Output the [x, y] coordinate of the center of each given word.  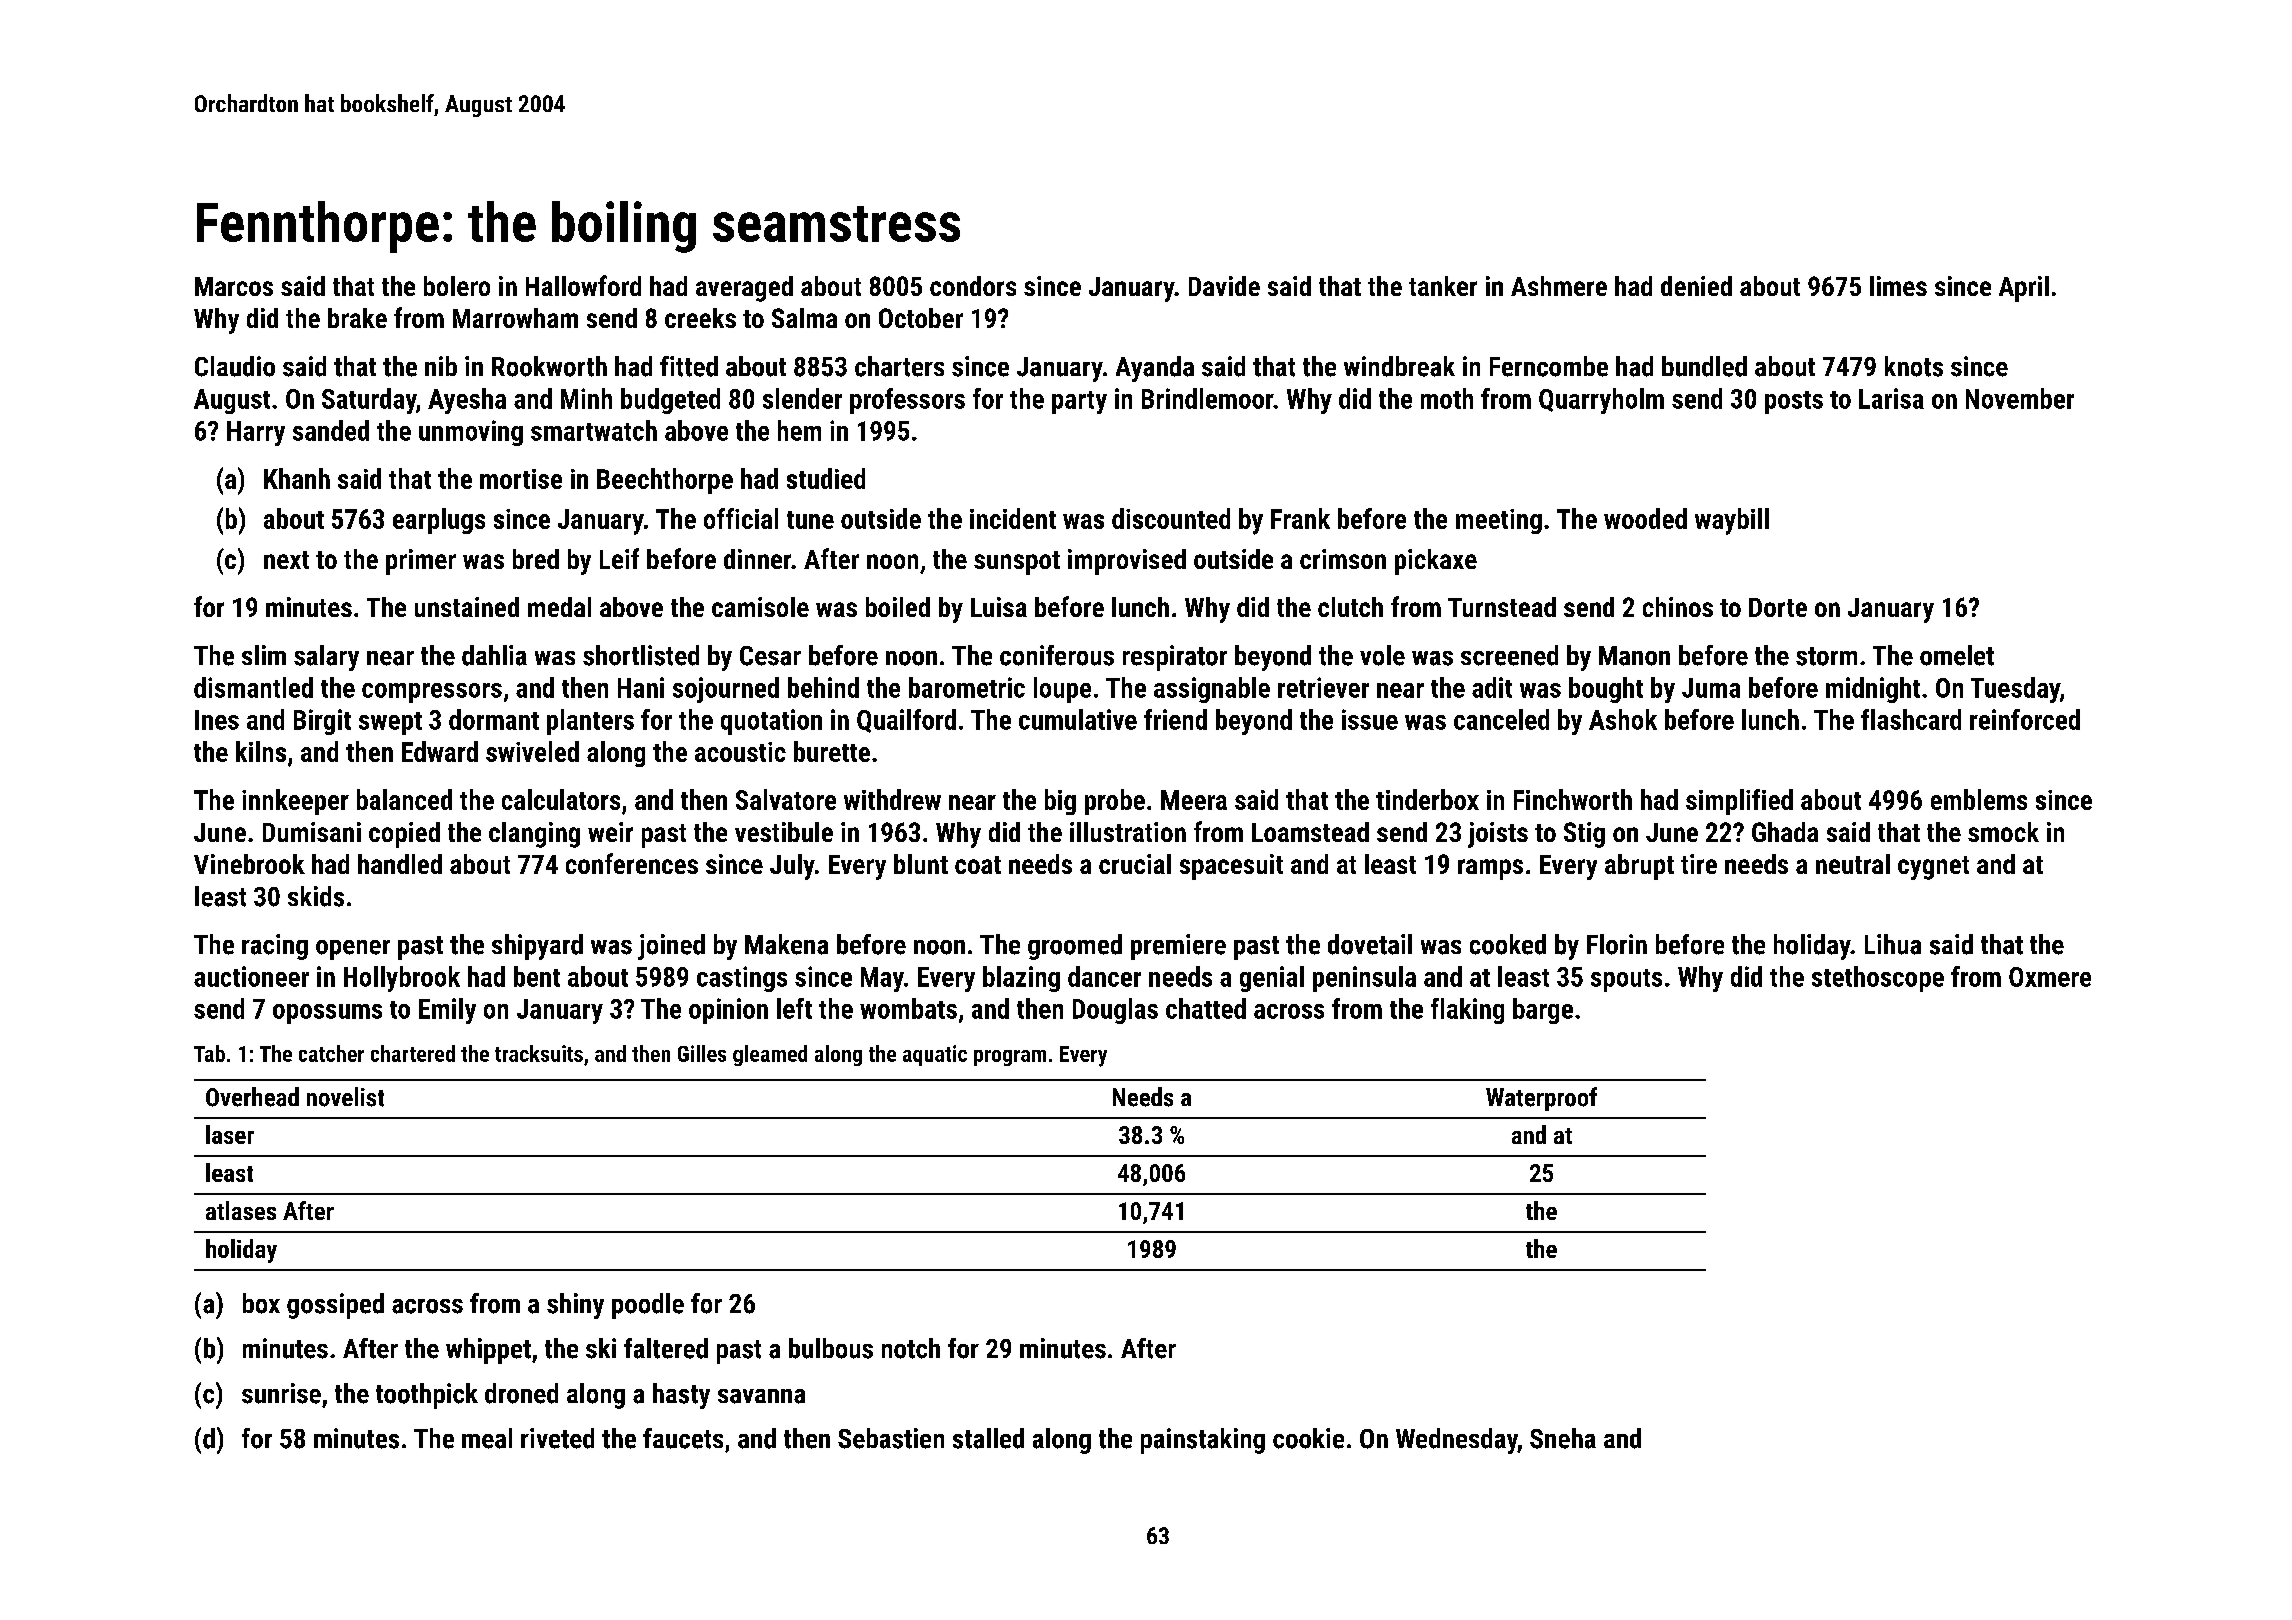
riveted [557, 1438]
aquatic [935, 1055]
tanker [1443, 286]
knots [1914, 366]
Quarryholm [1601, 401]
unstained [467, 607]
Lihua [1893, 944]
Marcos [234, 286]
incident [1013, 518]
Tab [209, 1053]
